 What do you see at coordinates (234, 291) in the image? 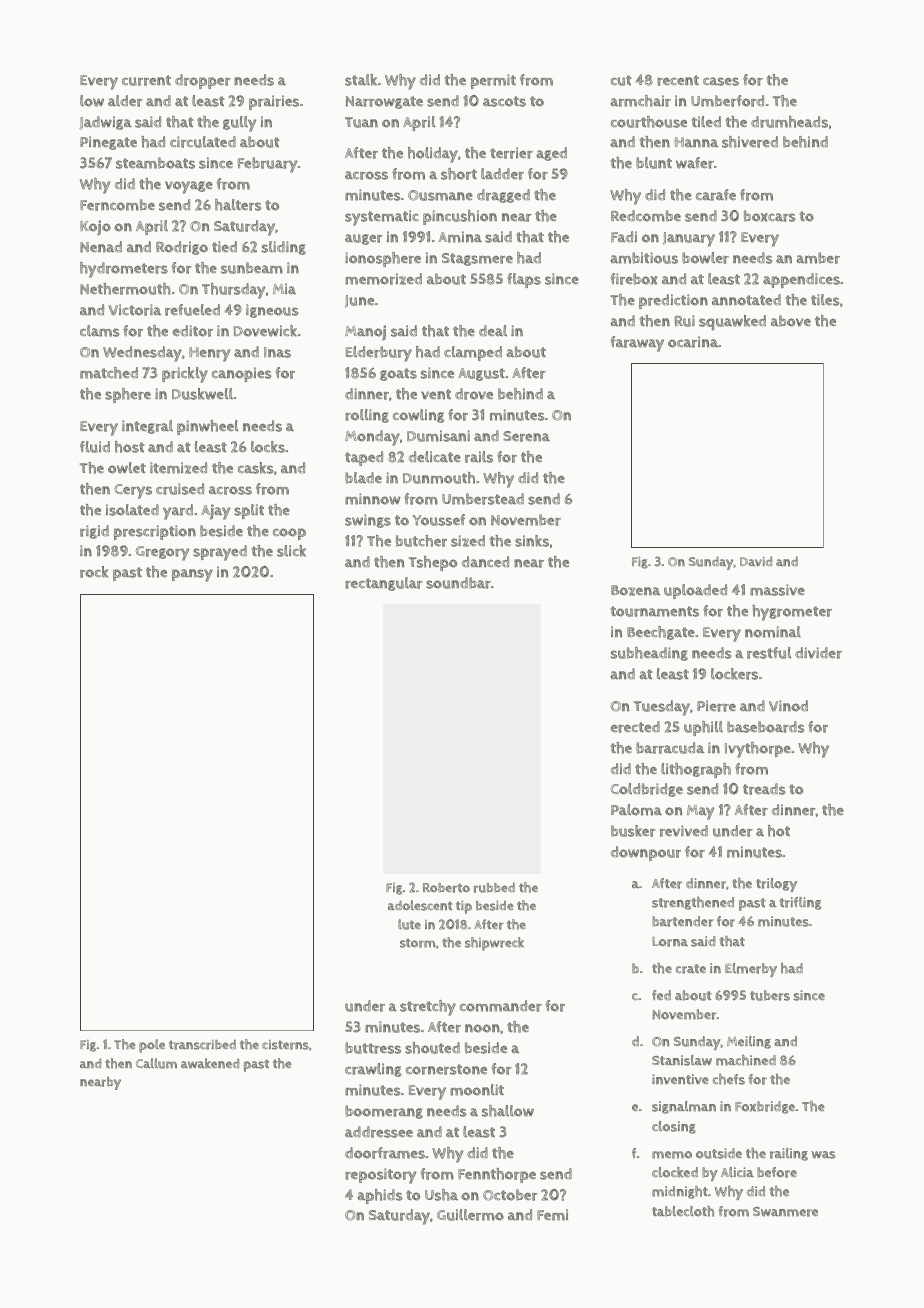
I see `Thursday` at bounding box center [234, 291].
